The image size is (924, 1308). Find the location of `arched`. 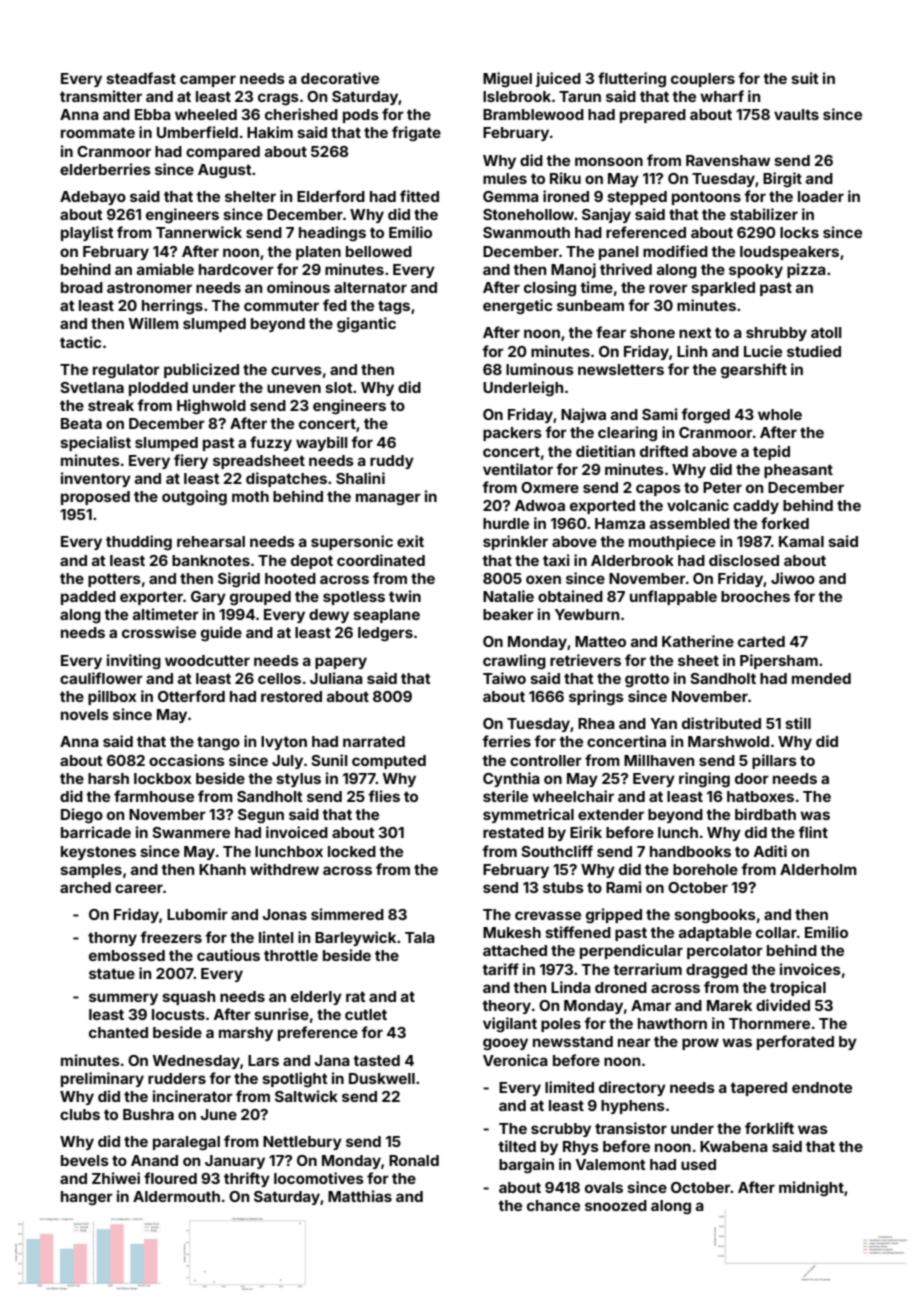

arched is located at coordinates (85, 887).
